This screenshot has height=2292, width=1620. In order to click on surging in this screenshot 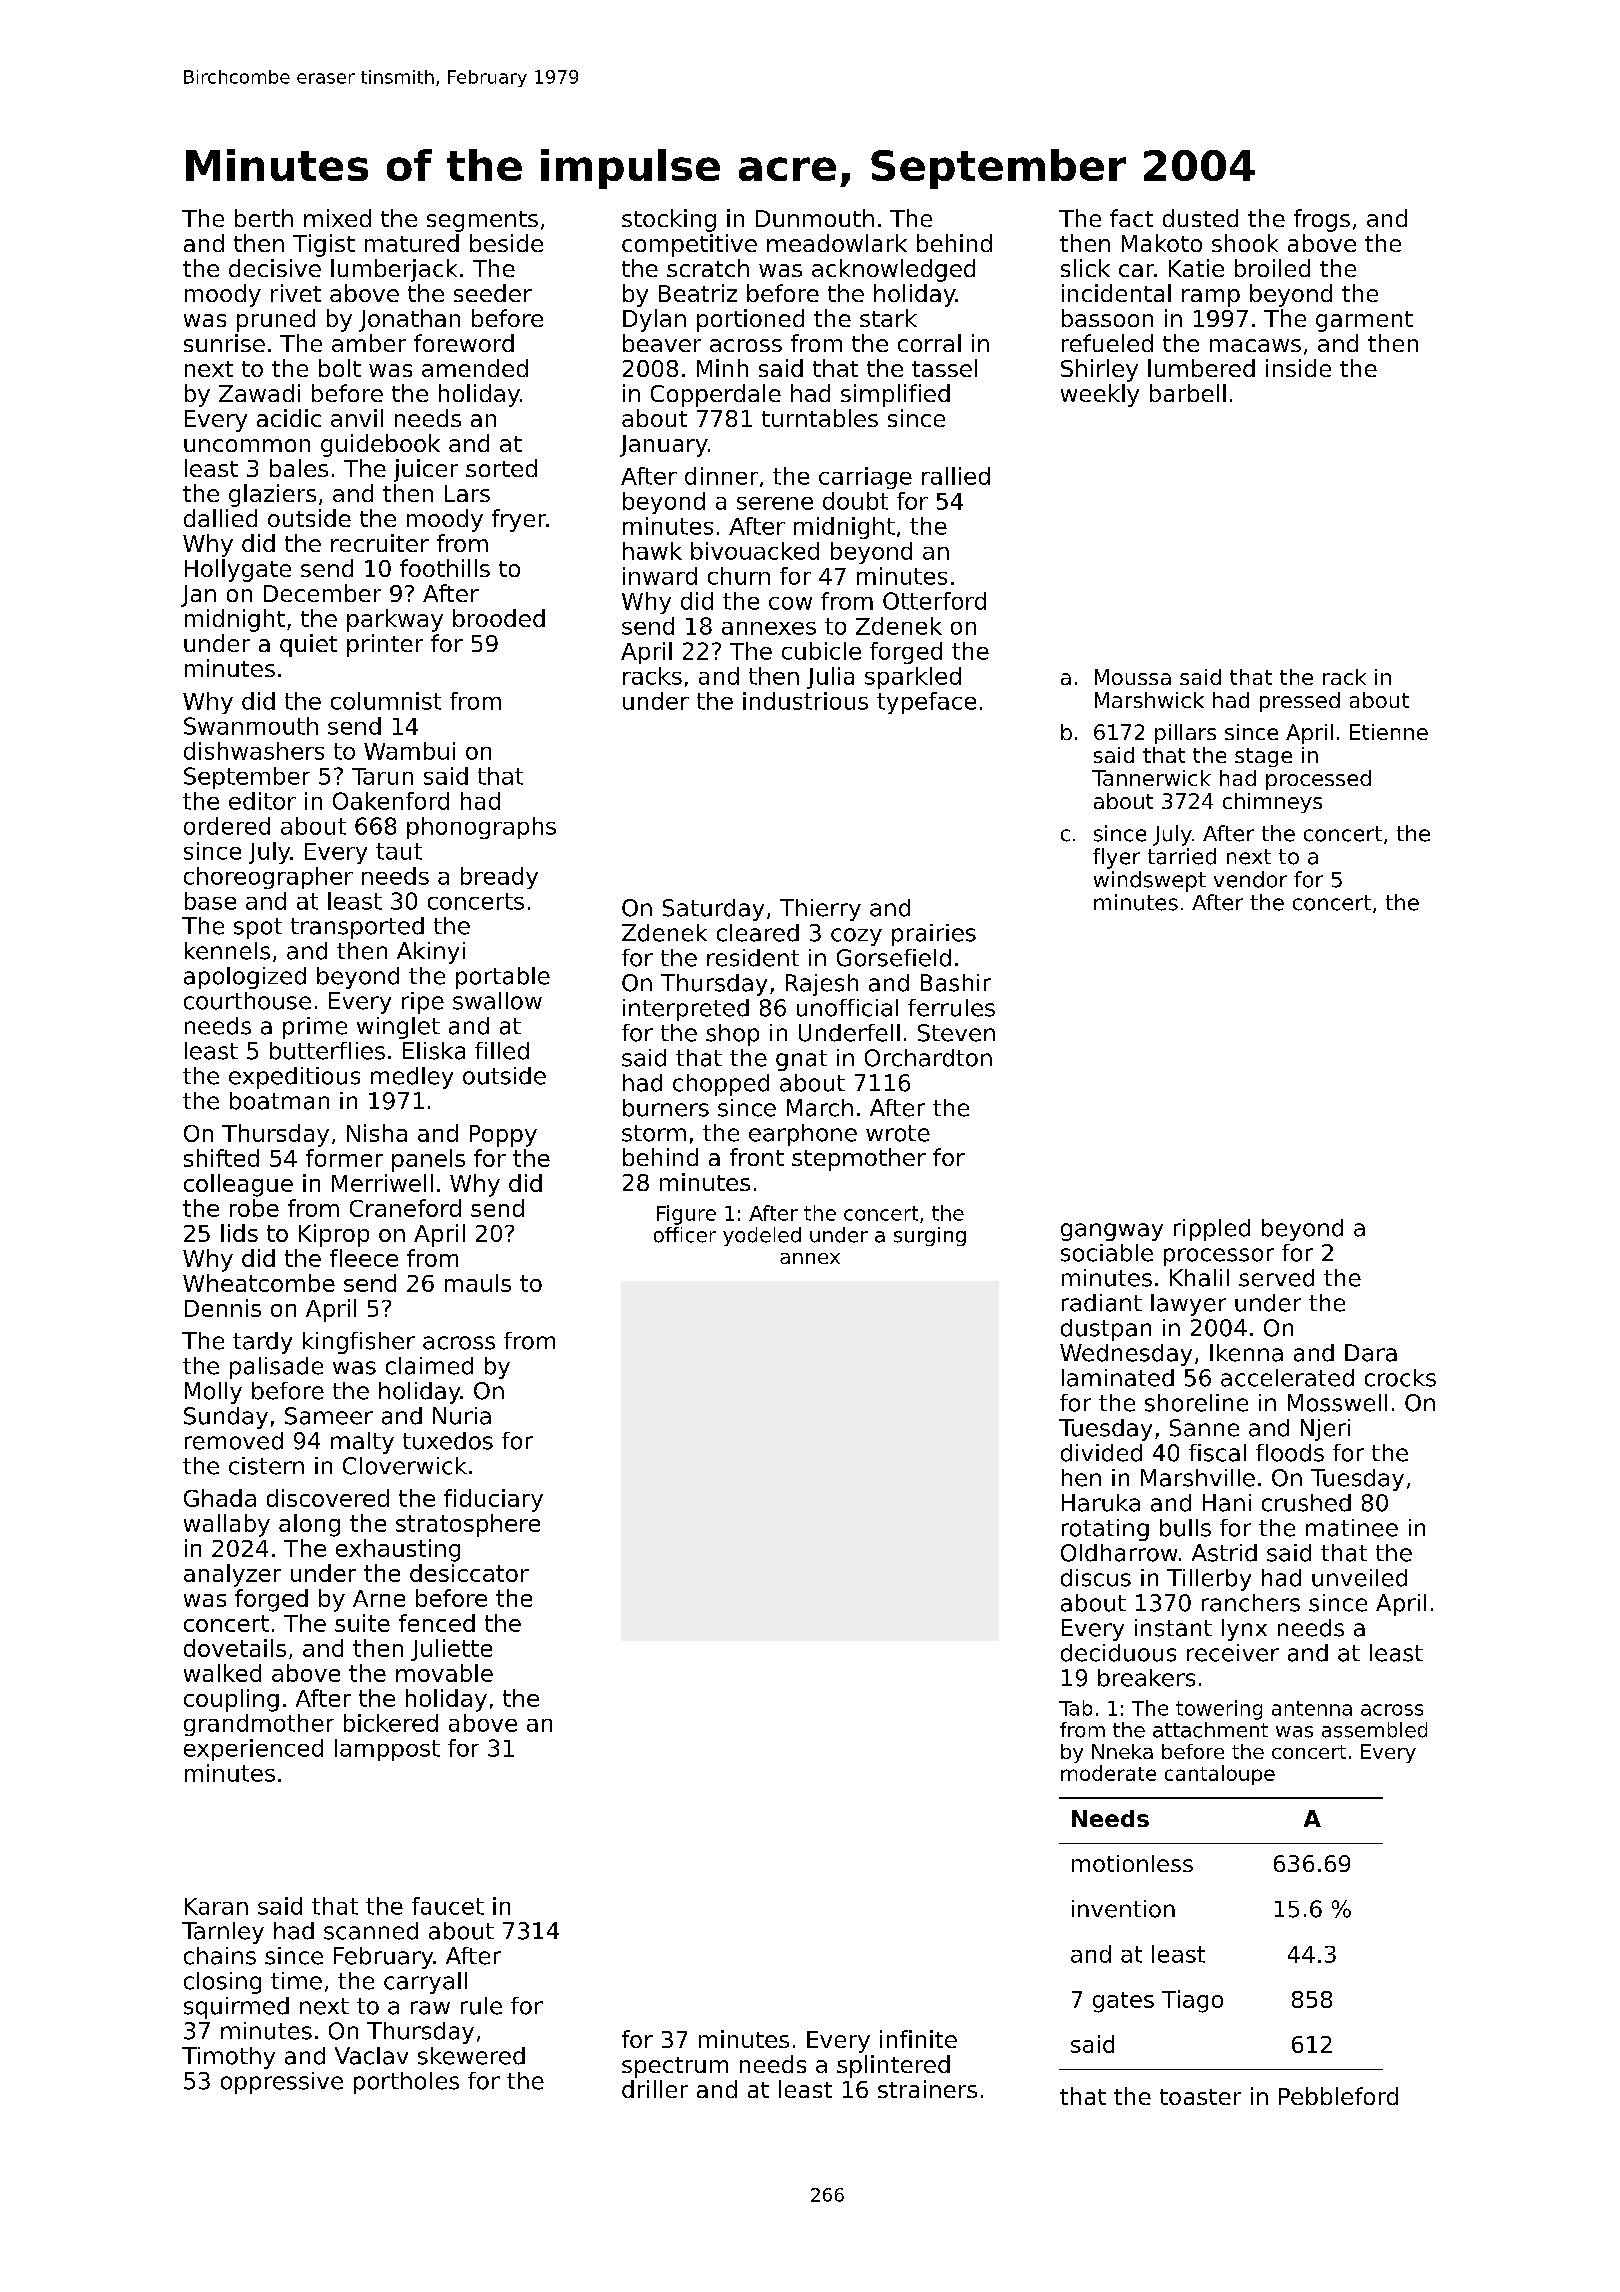, I will do `click(930, 1236)`.
